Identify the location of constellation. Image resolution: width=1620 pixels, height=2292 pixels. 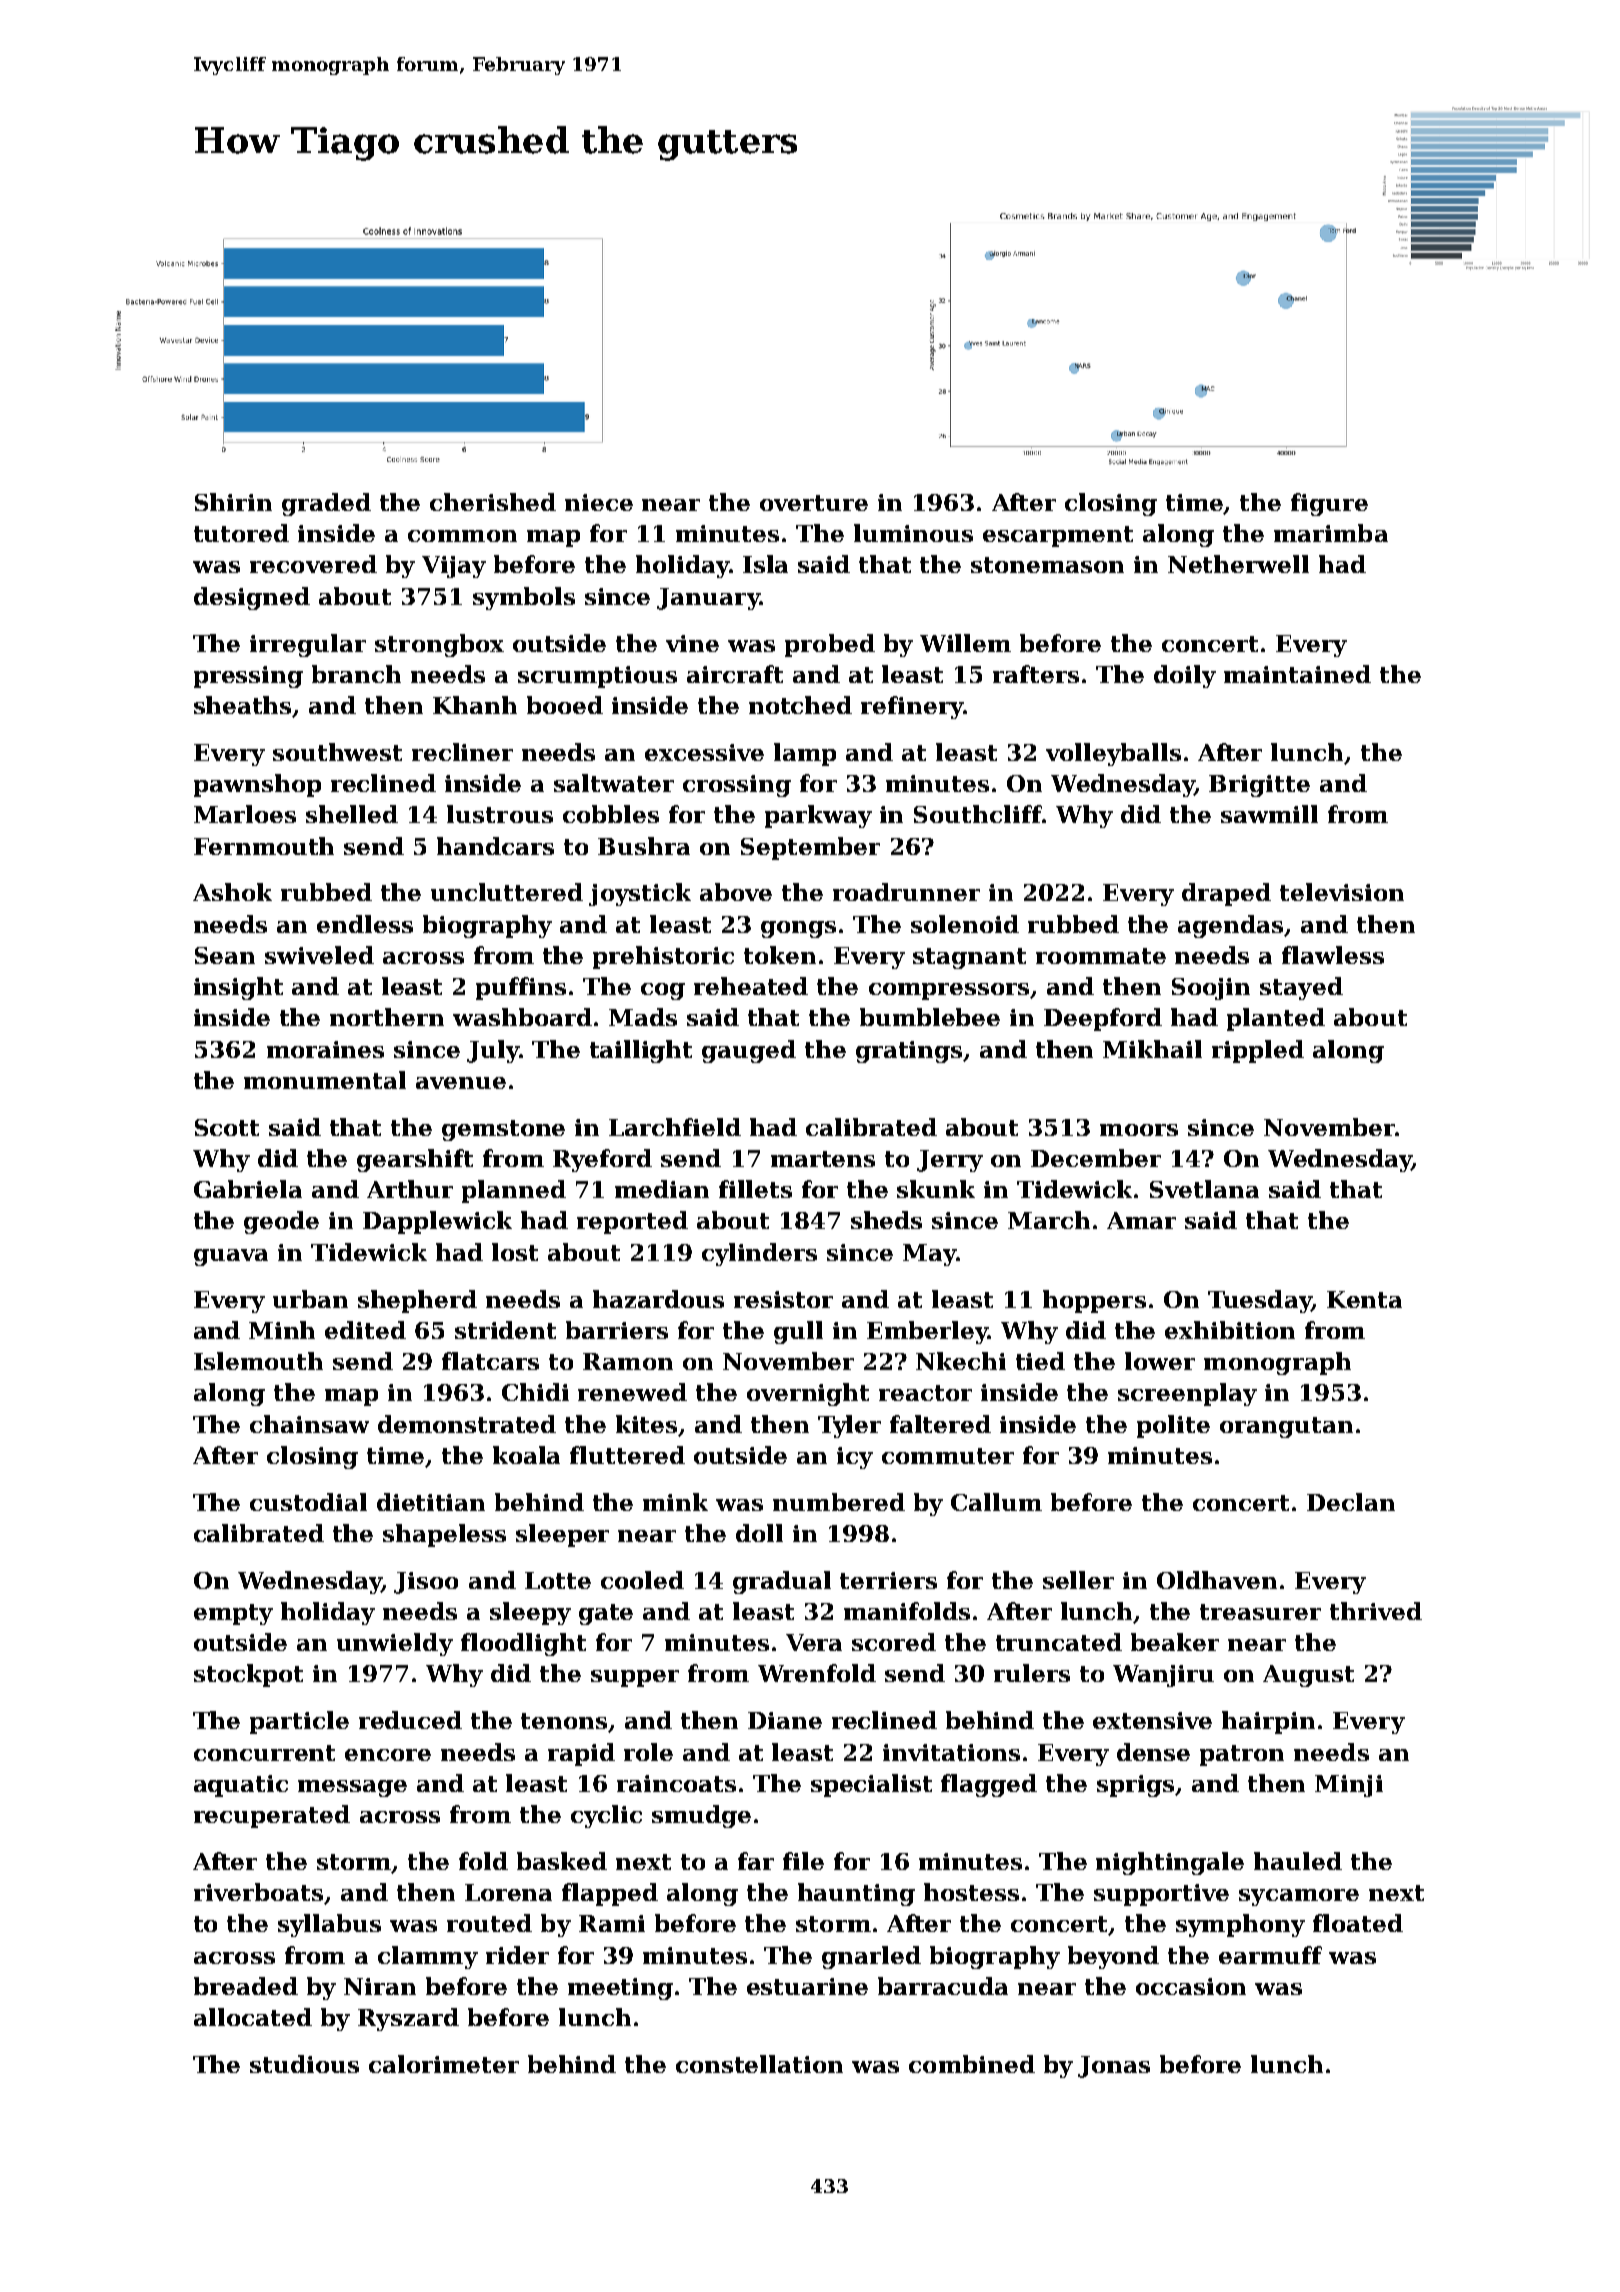
(759, 2064).
